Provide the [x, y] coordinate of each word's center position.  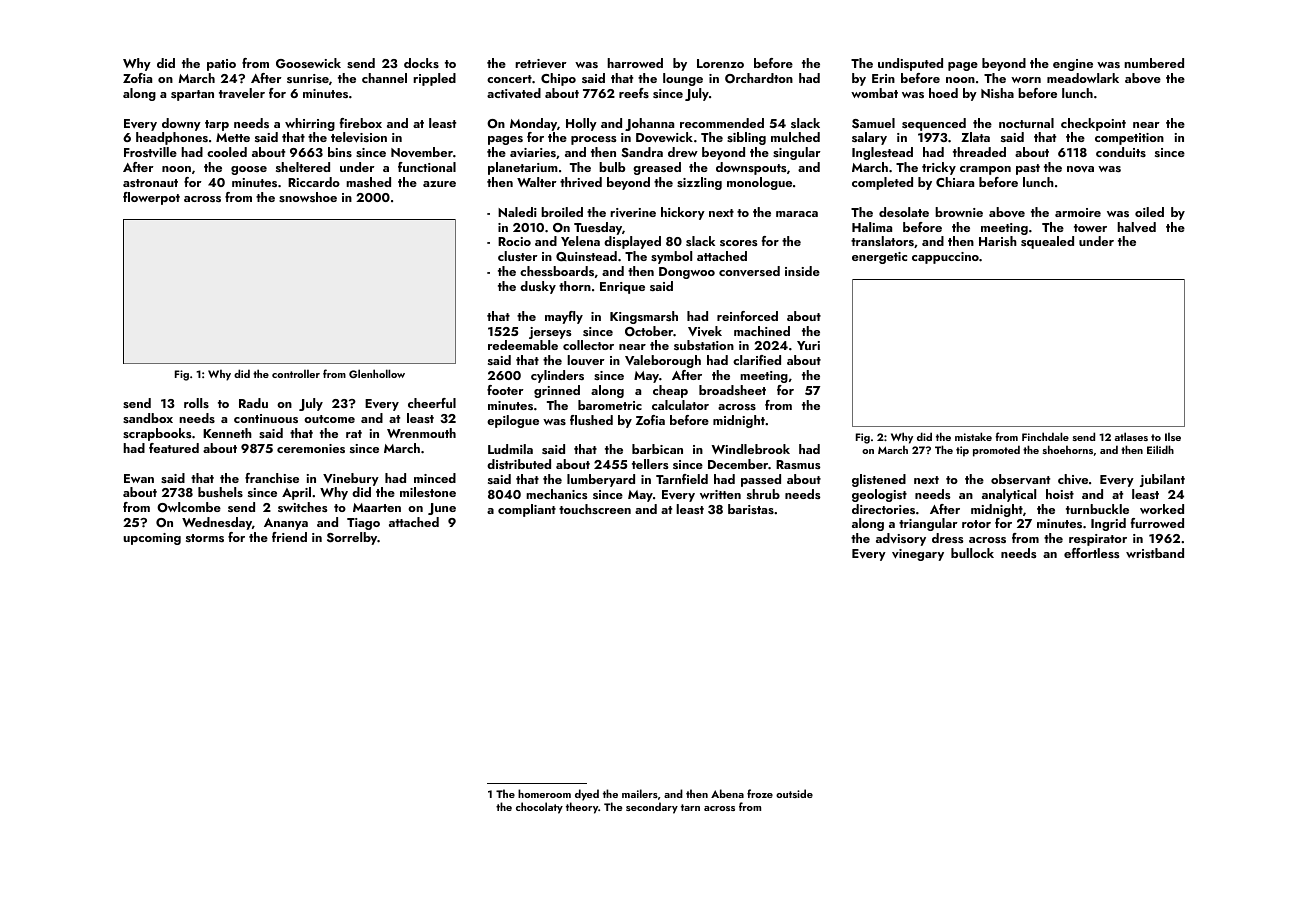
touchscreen [595, 509]
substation [704, 345]
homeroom [544, 793]
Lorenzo [720, 63]
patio [221, 65]
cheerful [432, 403]
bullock [972, 553]
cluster [518, 256]
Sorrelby [352, 538]
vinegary [918, 555]
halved [1136, 227]
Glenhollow [377, 373]
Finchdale [1045, 436]
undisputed [910, 64]
